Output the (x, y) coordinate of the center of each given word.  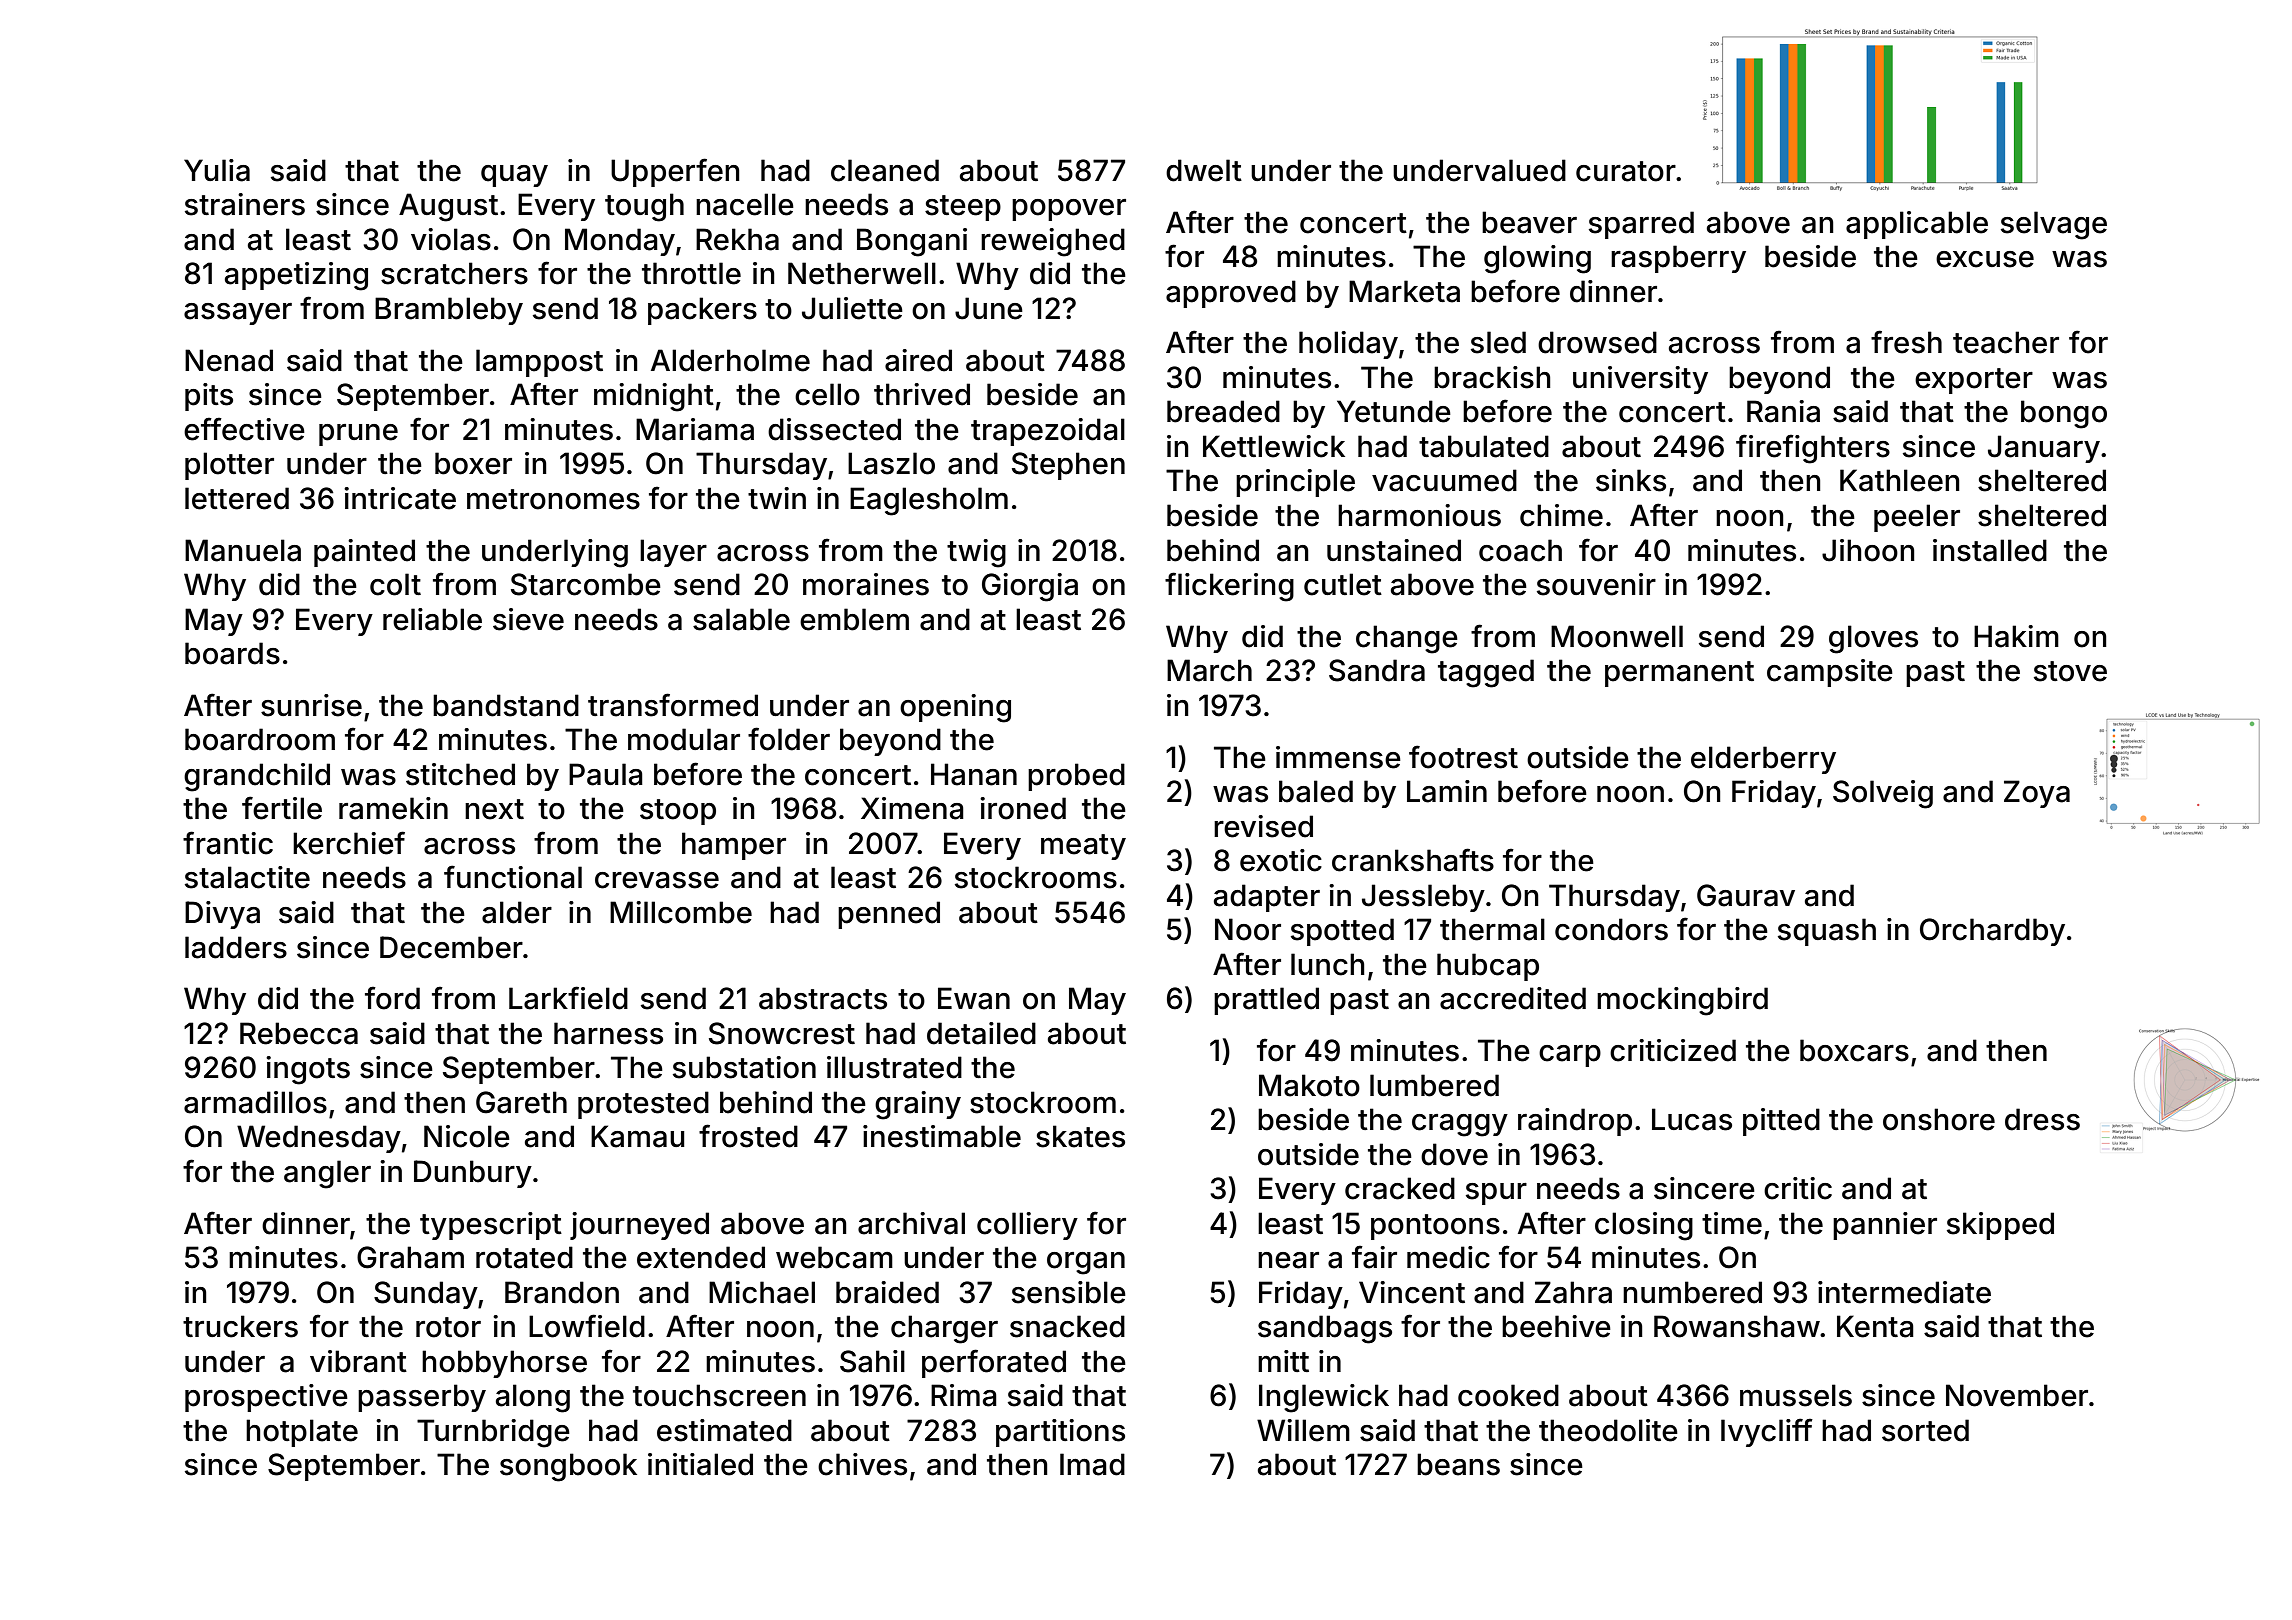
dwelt (1204, 170)
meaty (1083, 847)
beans (1458, 1464)
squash (1827, 932)
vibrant (358, 1361)
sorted (1925, 1430)
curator (1626, 171)
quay (514, 176)
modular (684, 739)
